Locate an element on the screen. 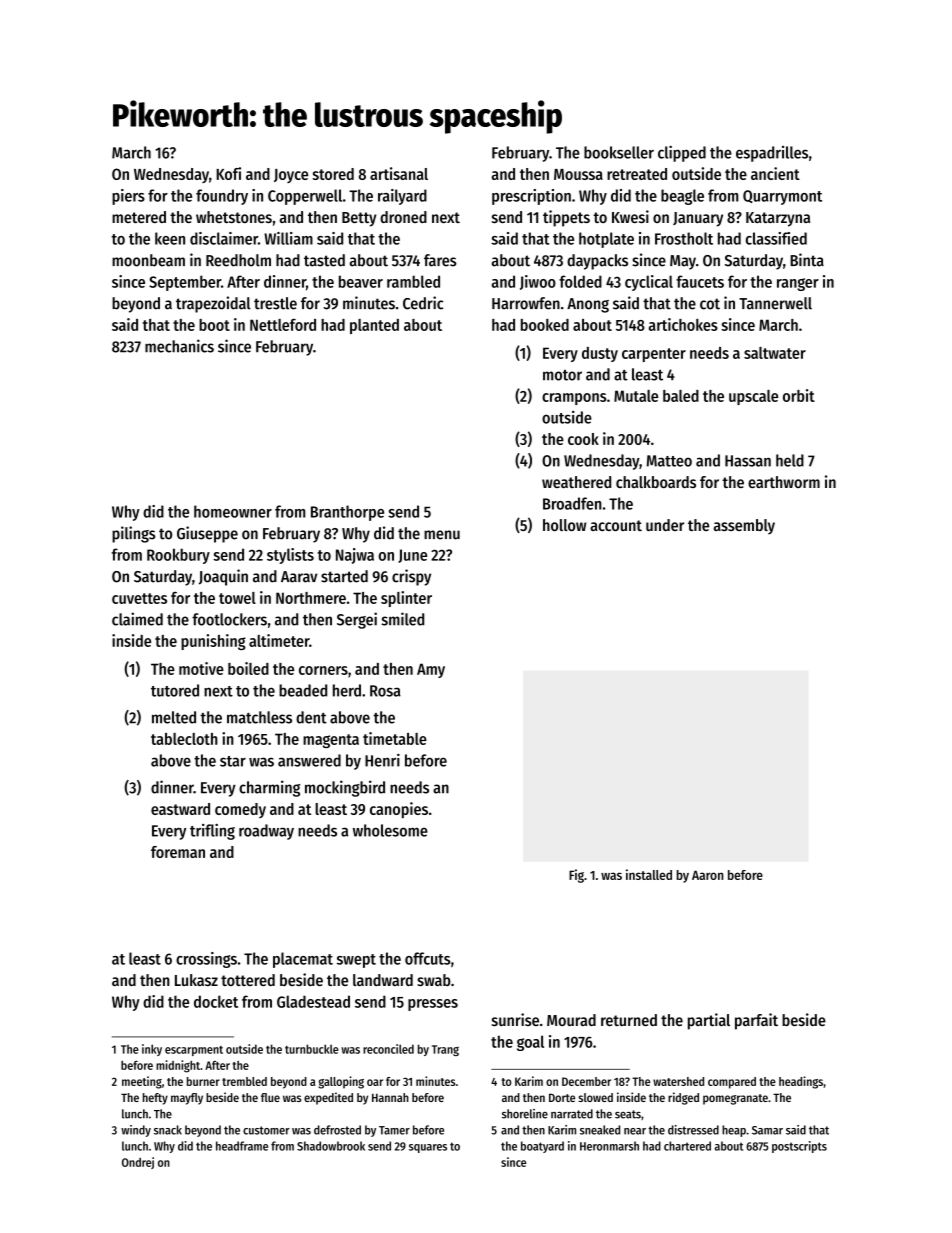 The width and height of the screenshot is (952, 1233). Fig is located at coordinates (576, 876).
